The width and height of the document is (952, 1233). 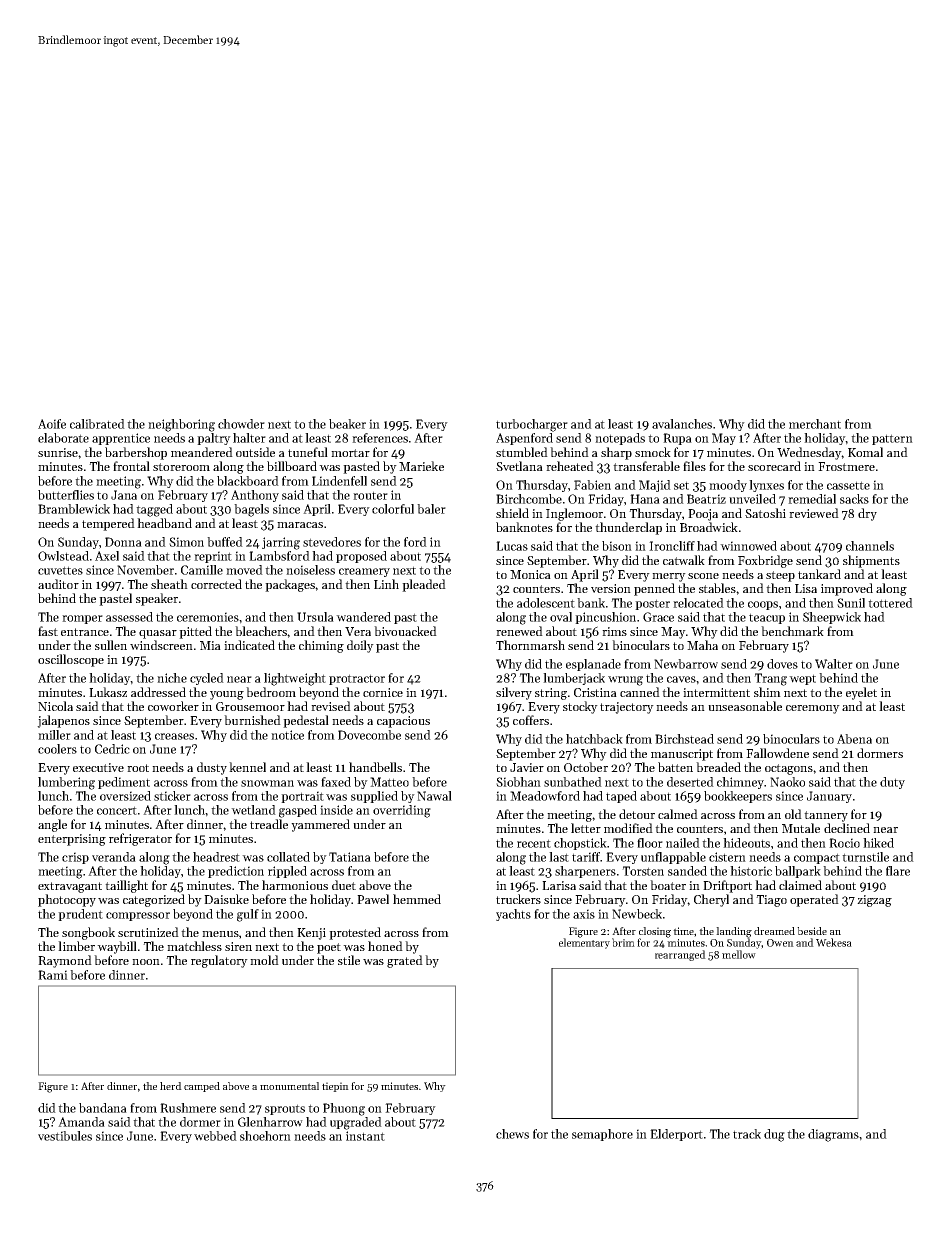 What do you see at coordinates (112, 749) in the document?
I see `Cedric` at bounding box center [112, 749].
